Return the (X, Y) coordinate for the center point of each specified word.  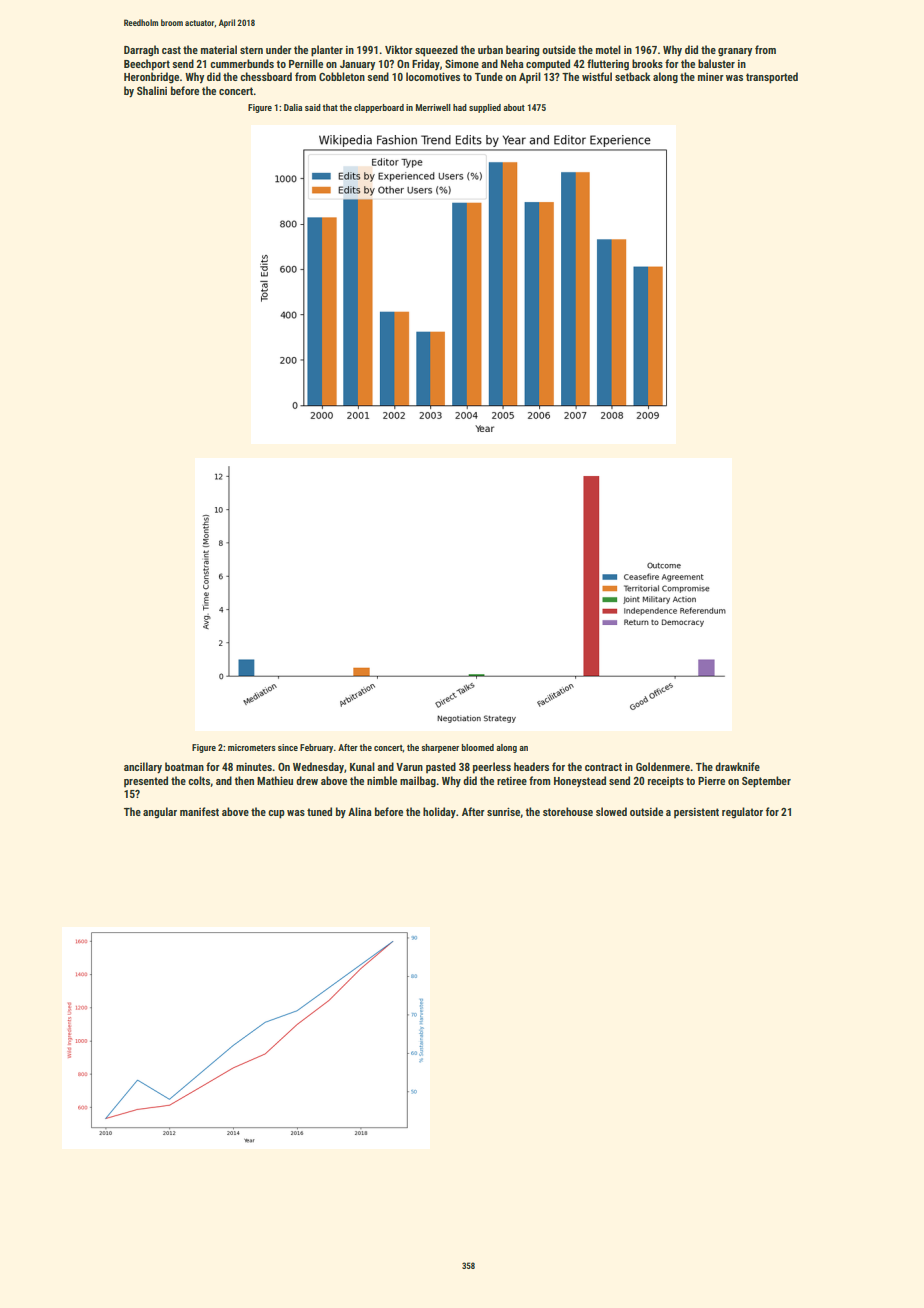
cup (276, 814)
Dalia (293, 107)
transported (772, 78)
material (219, 49)
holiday (439, 812)
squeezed (436, 51)
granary (735, 52)
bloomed (478, 747)
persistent (696, 813)
